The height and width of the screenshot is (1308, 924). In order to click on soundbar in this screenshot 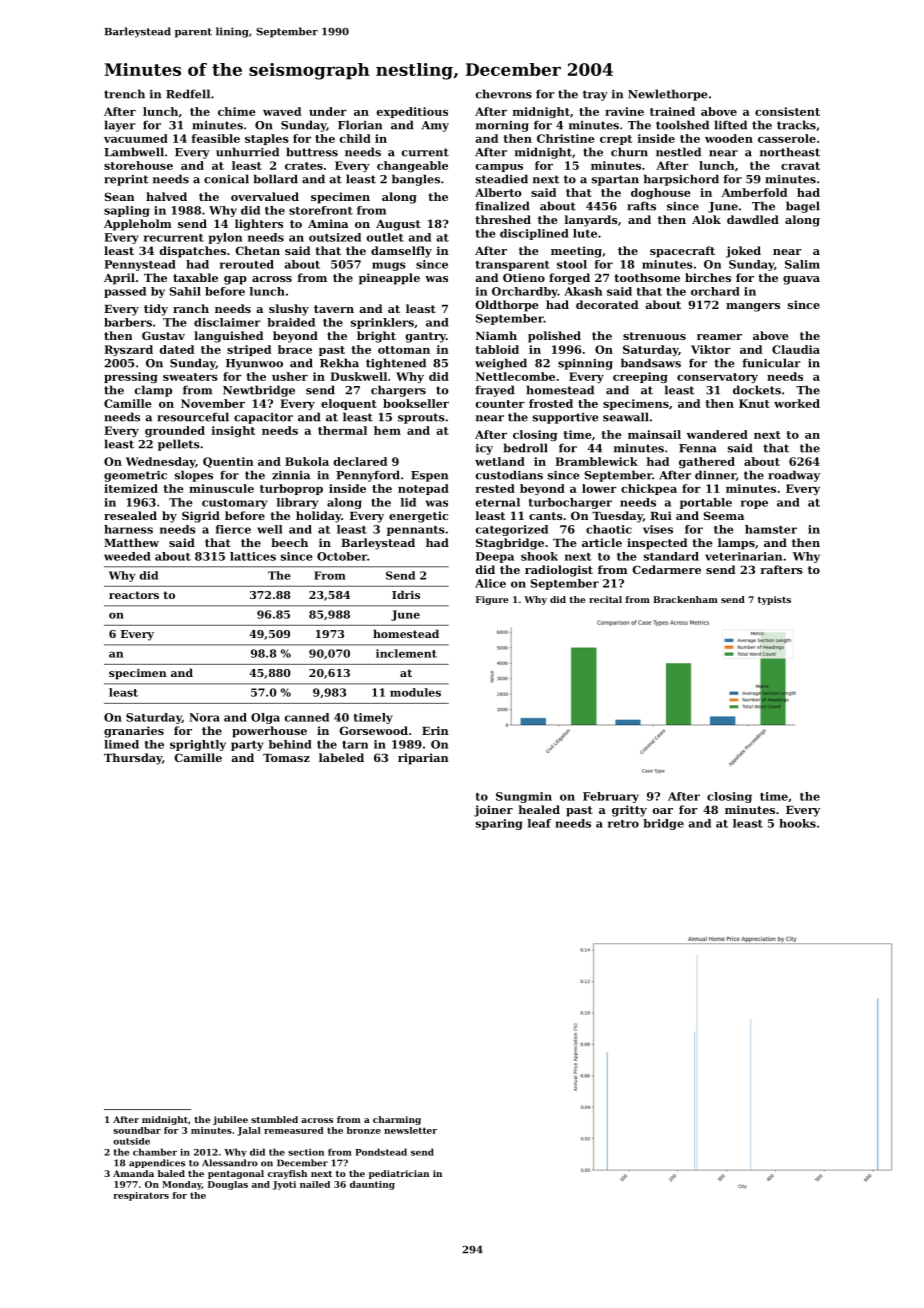, I will do `click(137, 1130)`.
